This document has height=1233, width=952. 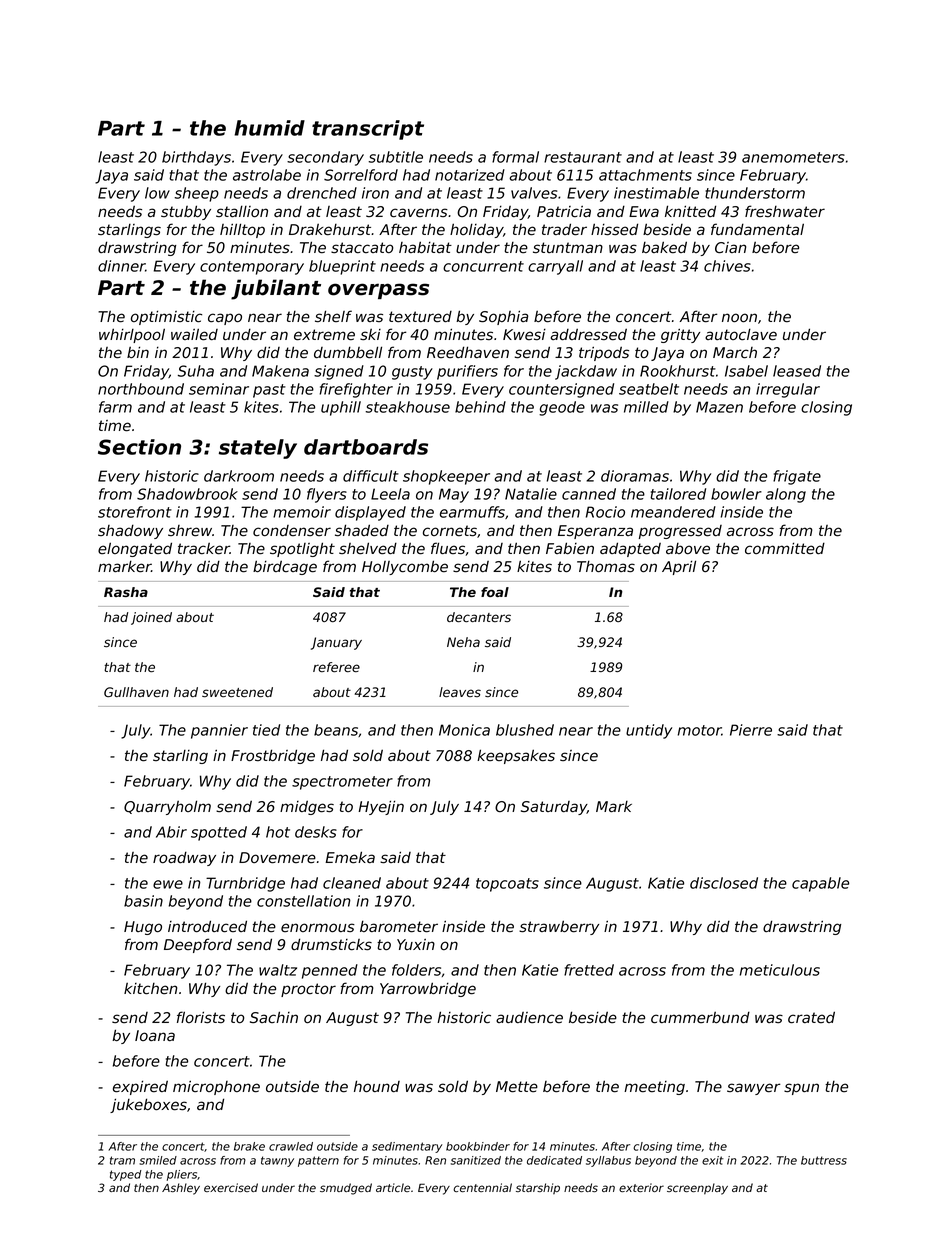 What do you see at coordinates (679, 567) in the document?
I see `April` at bounding box center [679, 567].
